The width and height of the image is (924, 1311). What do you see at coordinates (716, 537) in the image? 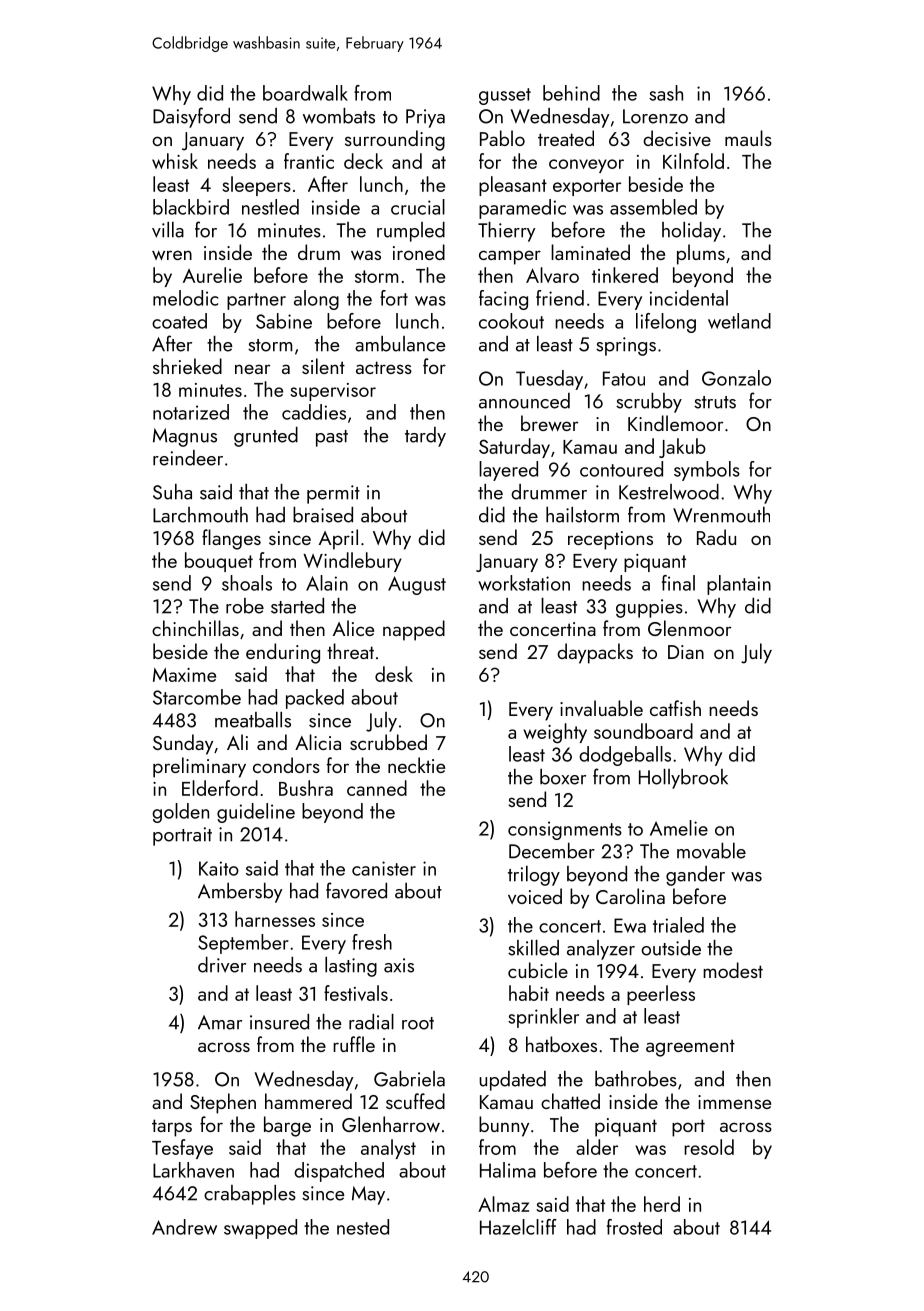
I see `Radu` at bounding box center [716, 537].
